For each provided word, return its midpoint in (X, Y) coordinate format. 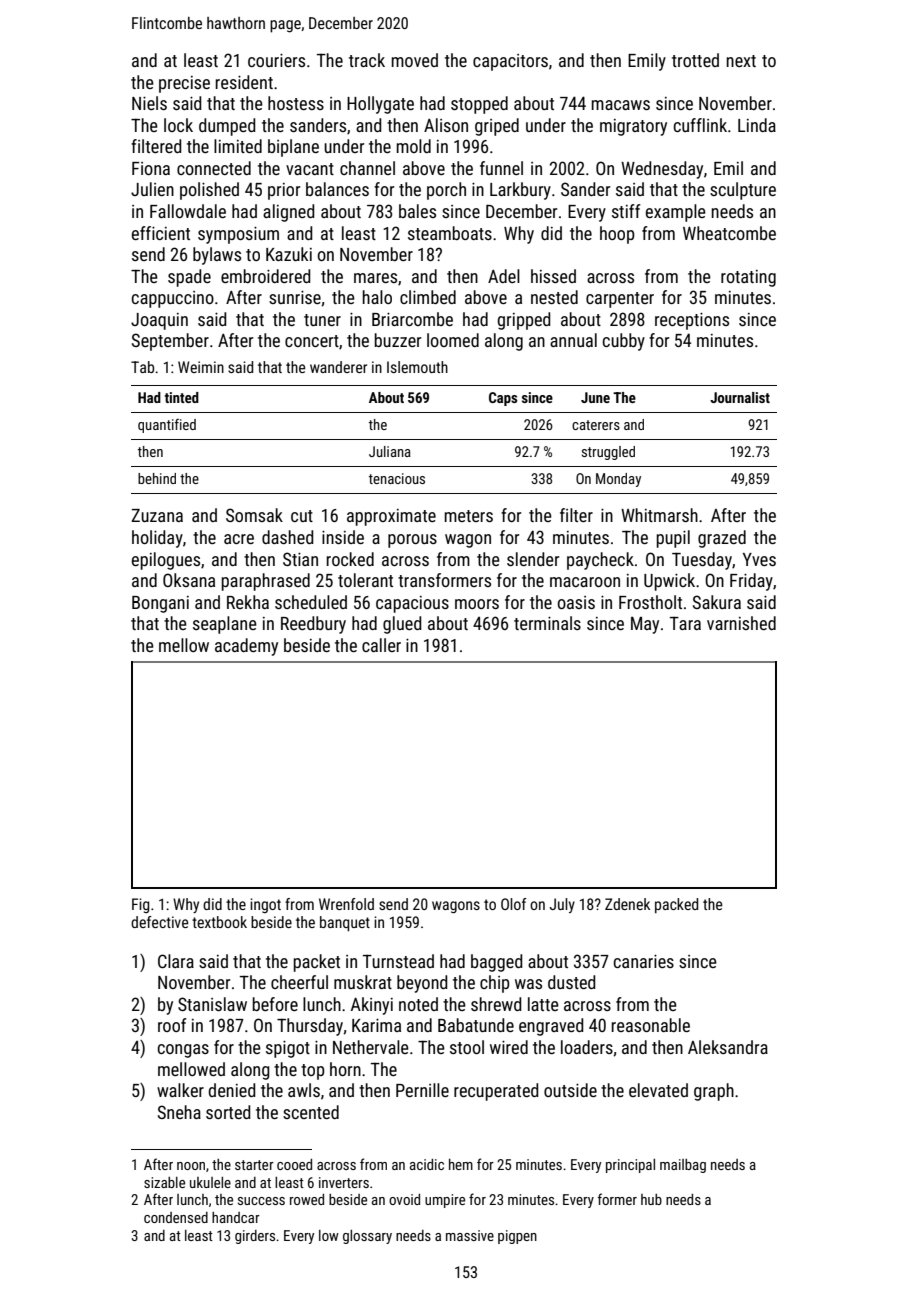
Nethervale (371, 1047)
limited (238, 146)
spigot (288, 1049)
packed (676, 905)
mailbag (683, 1166)
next (741, 61)
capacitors (510, 62)
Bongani (160, 604)
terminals (547, 623)
